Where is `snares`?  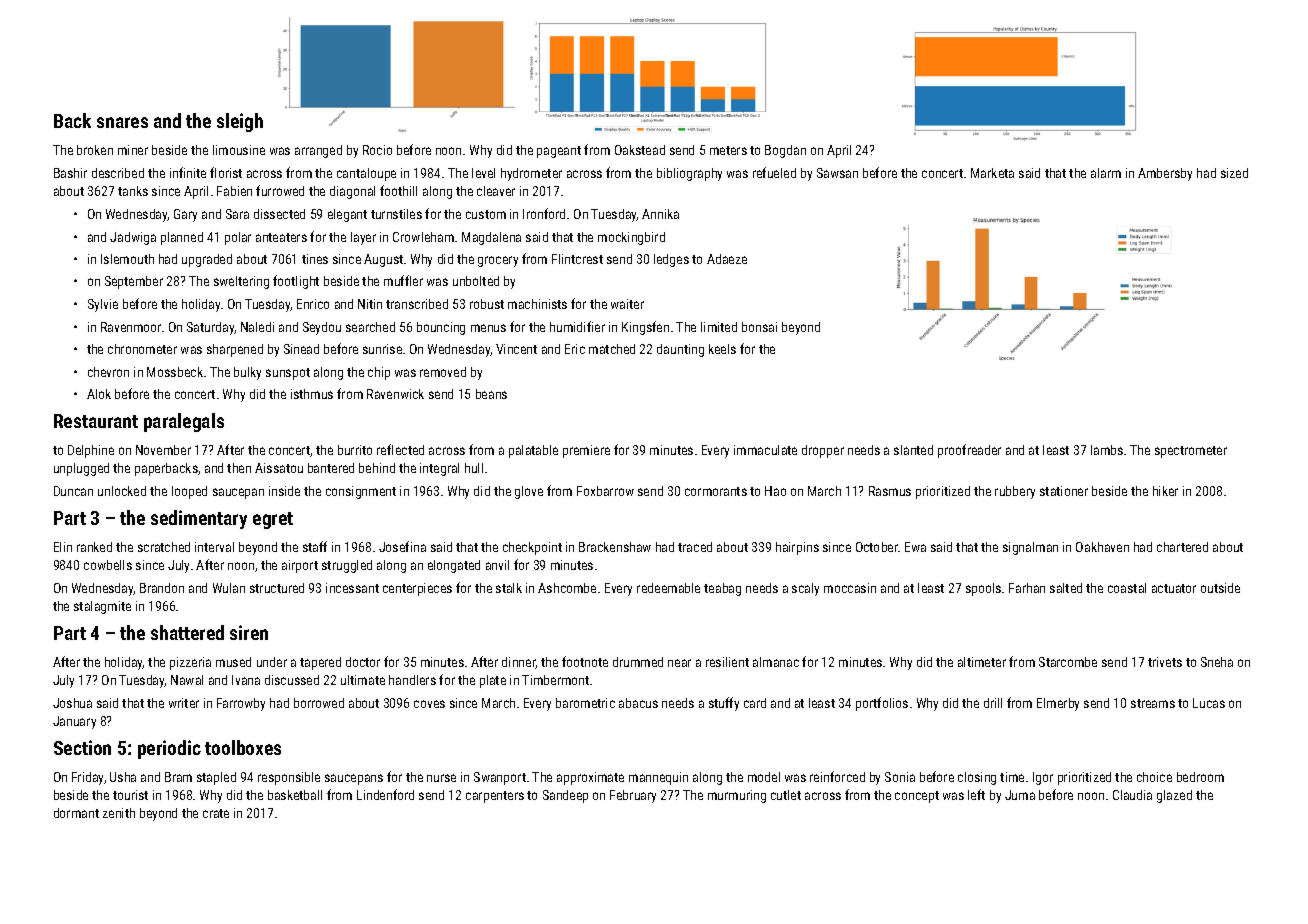
snares is located at coordinates (122, 122).
